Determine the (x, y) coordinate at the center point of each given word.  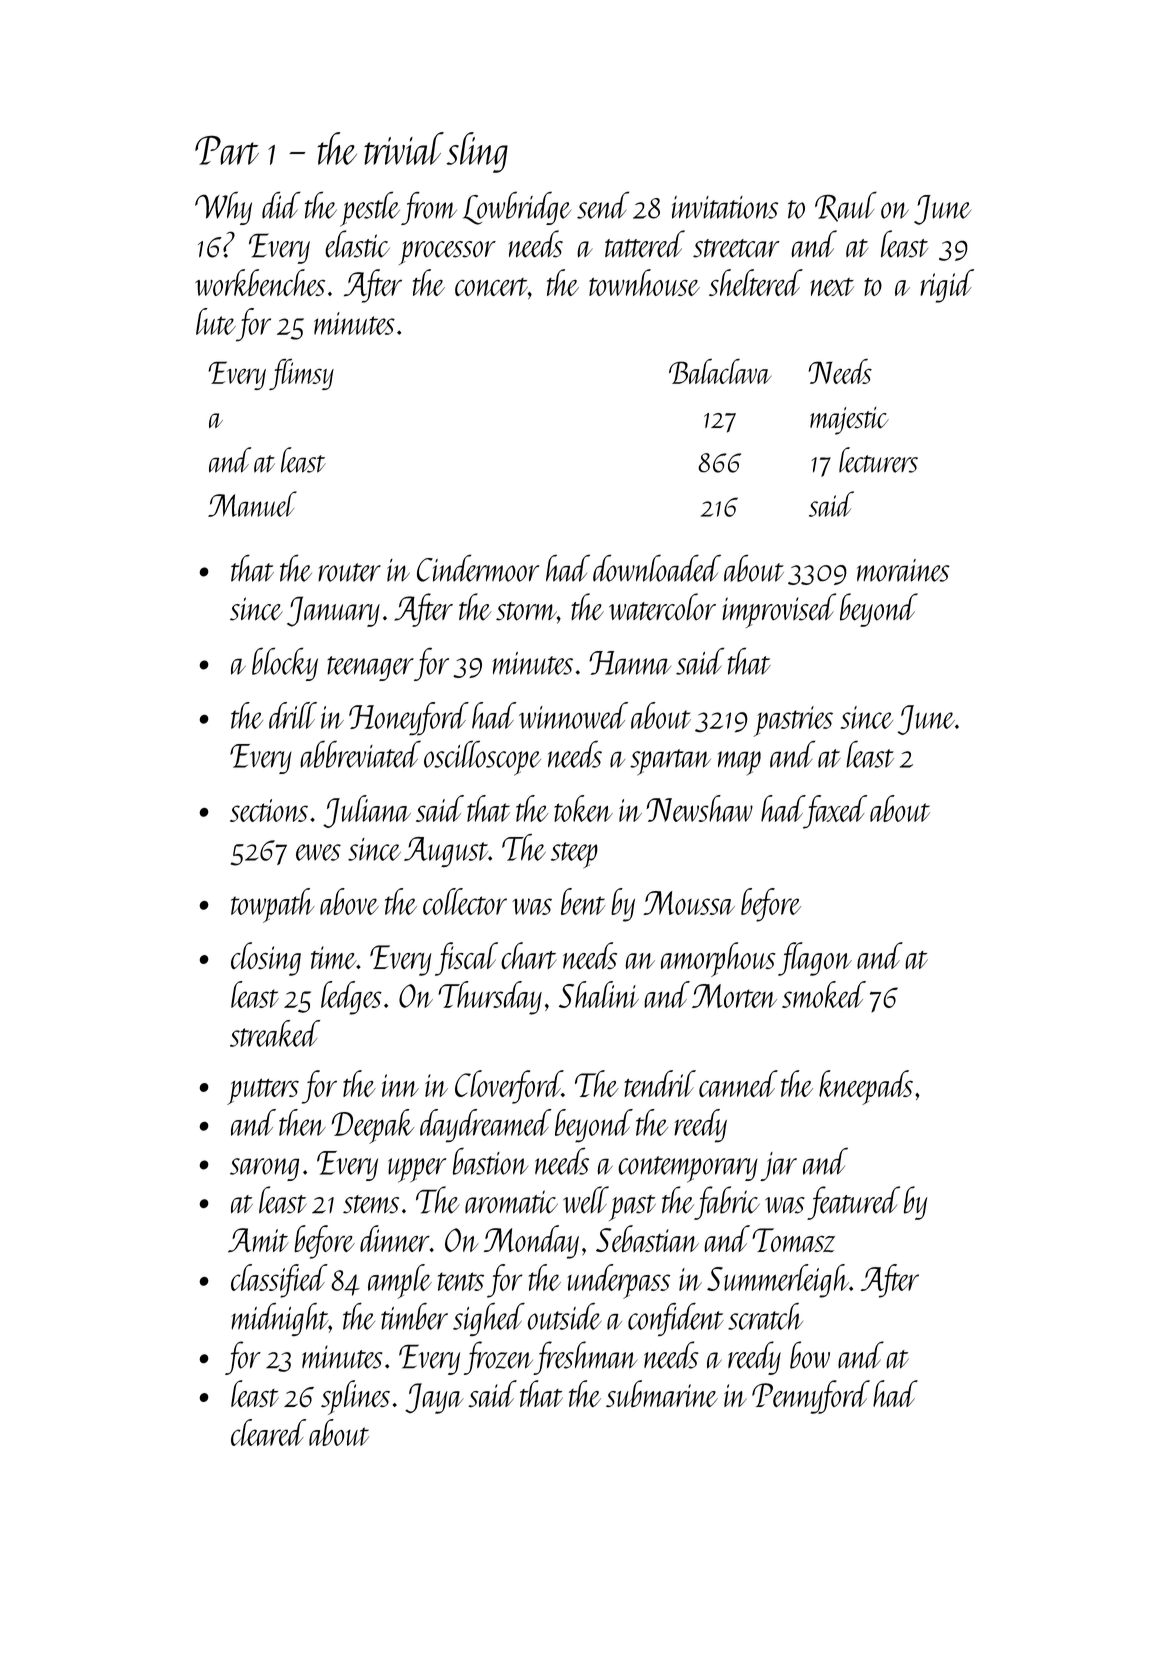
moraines (903, 570)
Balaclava (720, 371)
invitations (725, 207)
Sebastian (647, 1238)
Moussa (689, 903)
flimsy (301, 374)
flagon (815, 959)
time (333, 957)
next (832, 287)
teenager (370, 668)
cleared (268, 1432)
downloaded (657, 568)
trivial (404, 148)
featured (853, 1203)
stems (371, 1204)
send (603, 205)
